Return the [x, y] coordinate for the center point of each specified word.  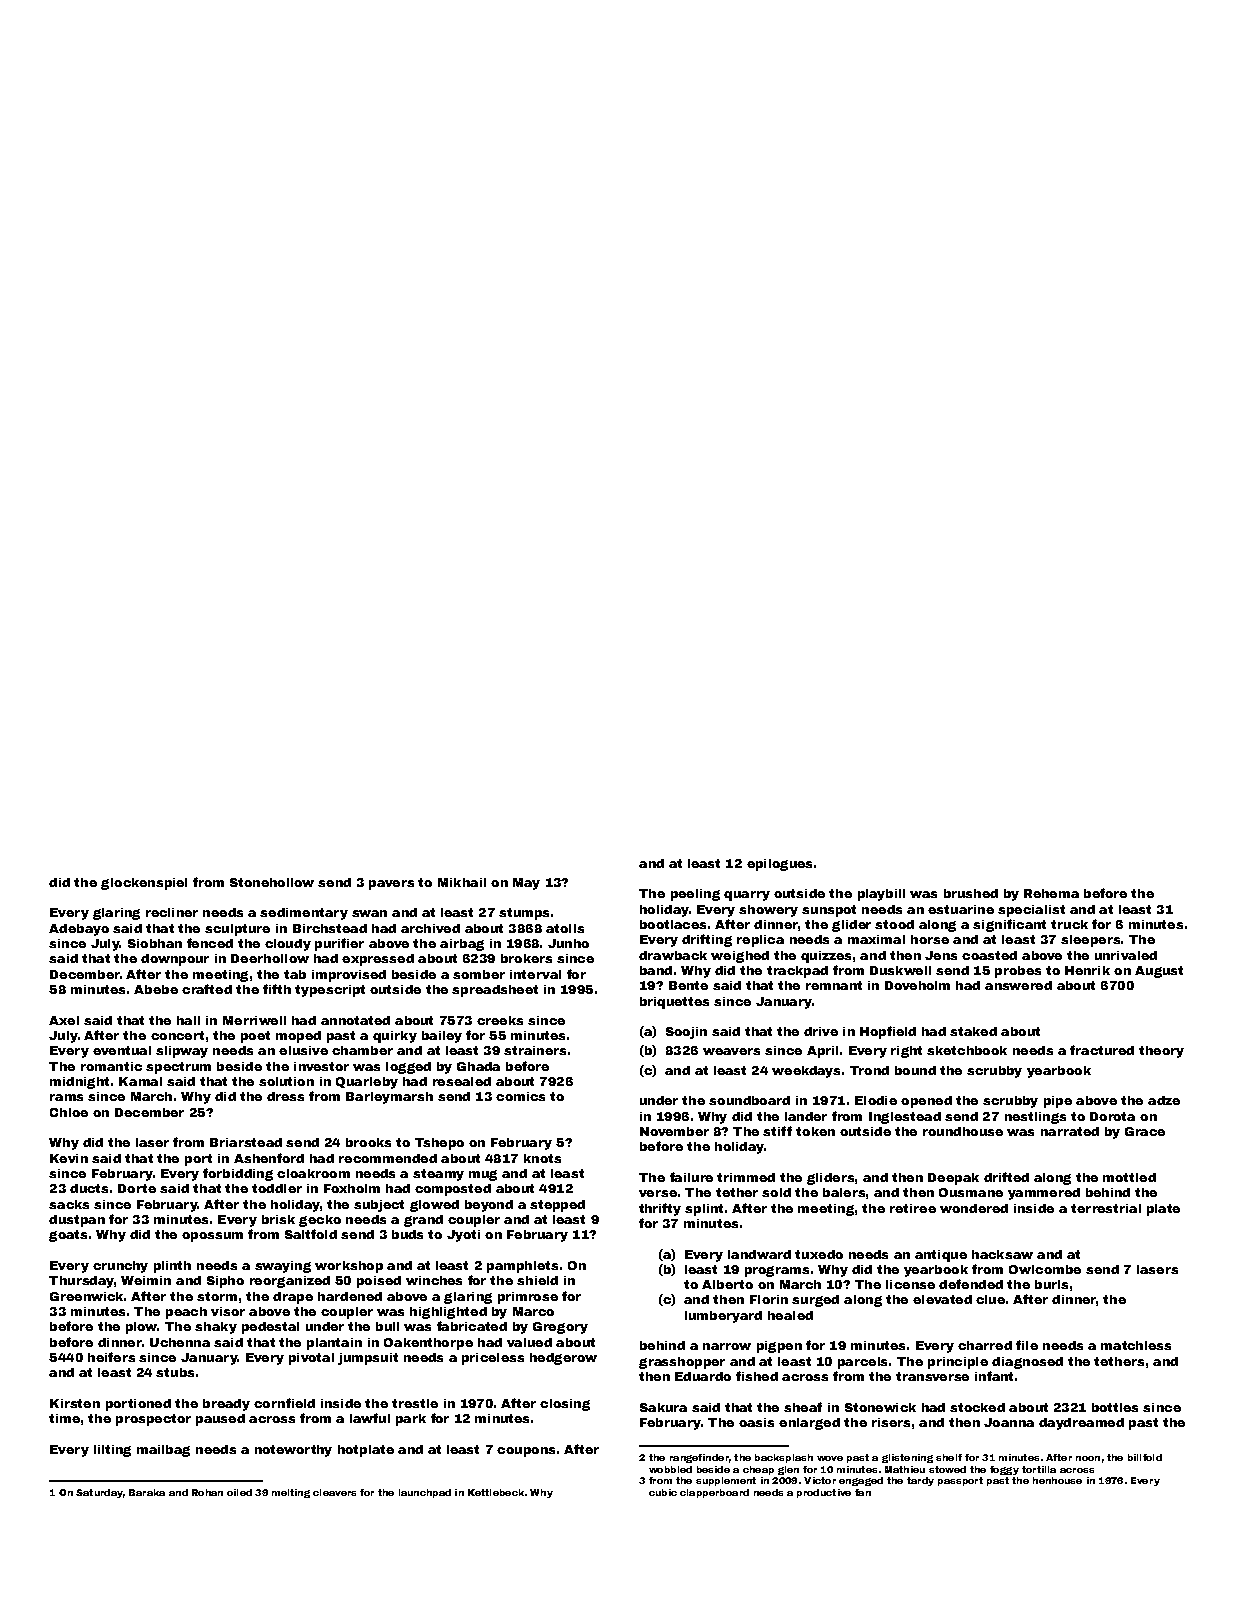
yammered [1044, 1194]
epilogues [779, 865]
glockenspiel [144, 884]
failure [691, 1177]
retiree [913, 1208]
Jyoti [463, 1236]
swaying [283, 1267]
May [526, 884]
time [64, 1418]
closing [565, 1405]
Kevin [69, 1158]
